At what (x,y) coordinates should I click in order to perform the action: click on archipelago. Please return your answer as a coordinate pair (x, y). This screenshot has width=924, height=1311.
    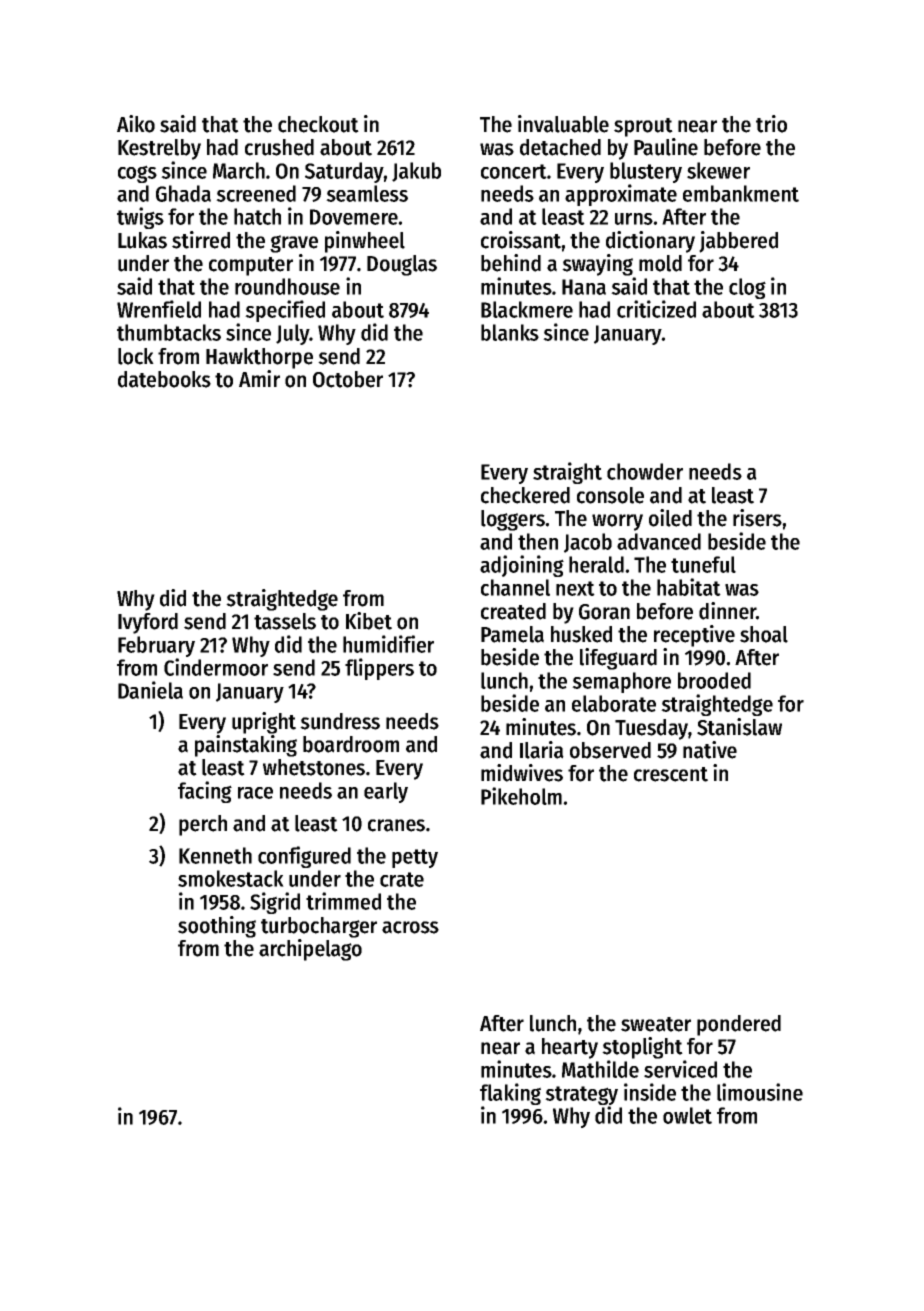
    Looking at the image, I should click on (310, 950).
